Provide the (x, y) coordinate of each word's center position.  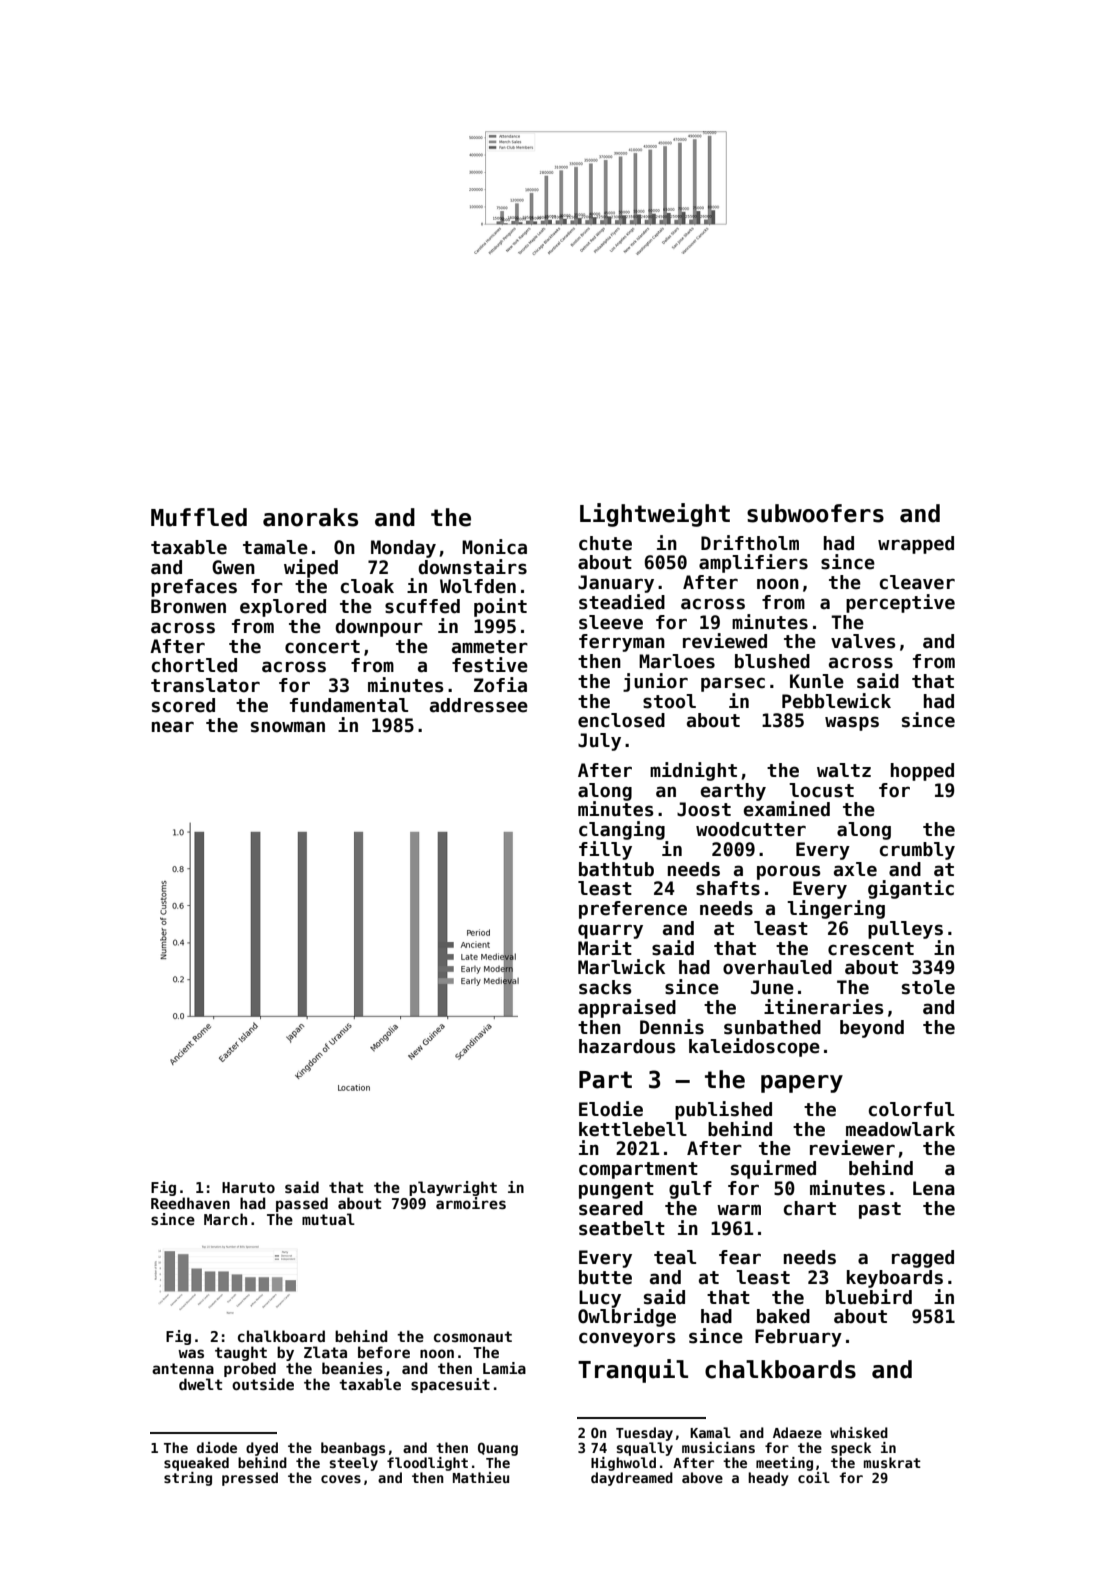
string (188, 1479)
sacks (605, 987)
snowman (288, 727)
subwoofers (815, 513)
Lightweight (655, 515)
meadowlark (900, 1129)
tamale (275, 547)
